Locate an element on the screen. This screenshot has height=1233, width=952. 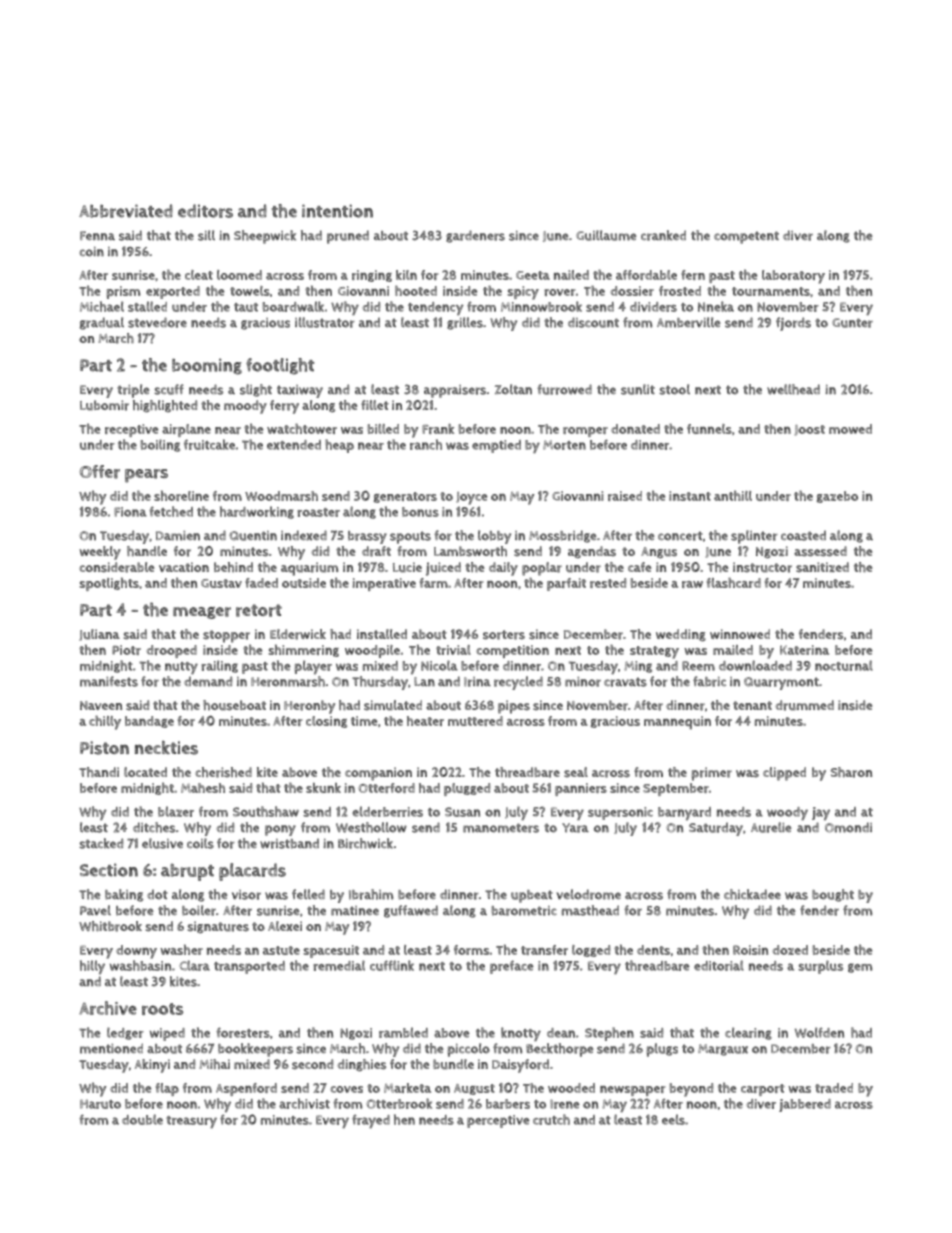
eels is located at coordinates (673, 1119).
